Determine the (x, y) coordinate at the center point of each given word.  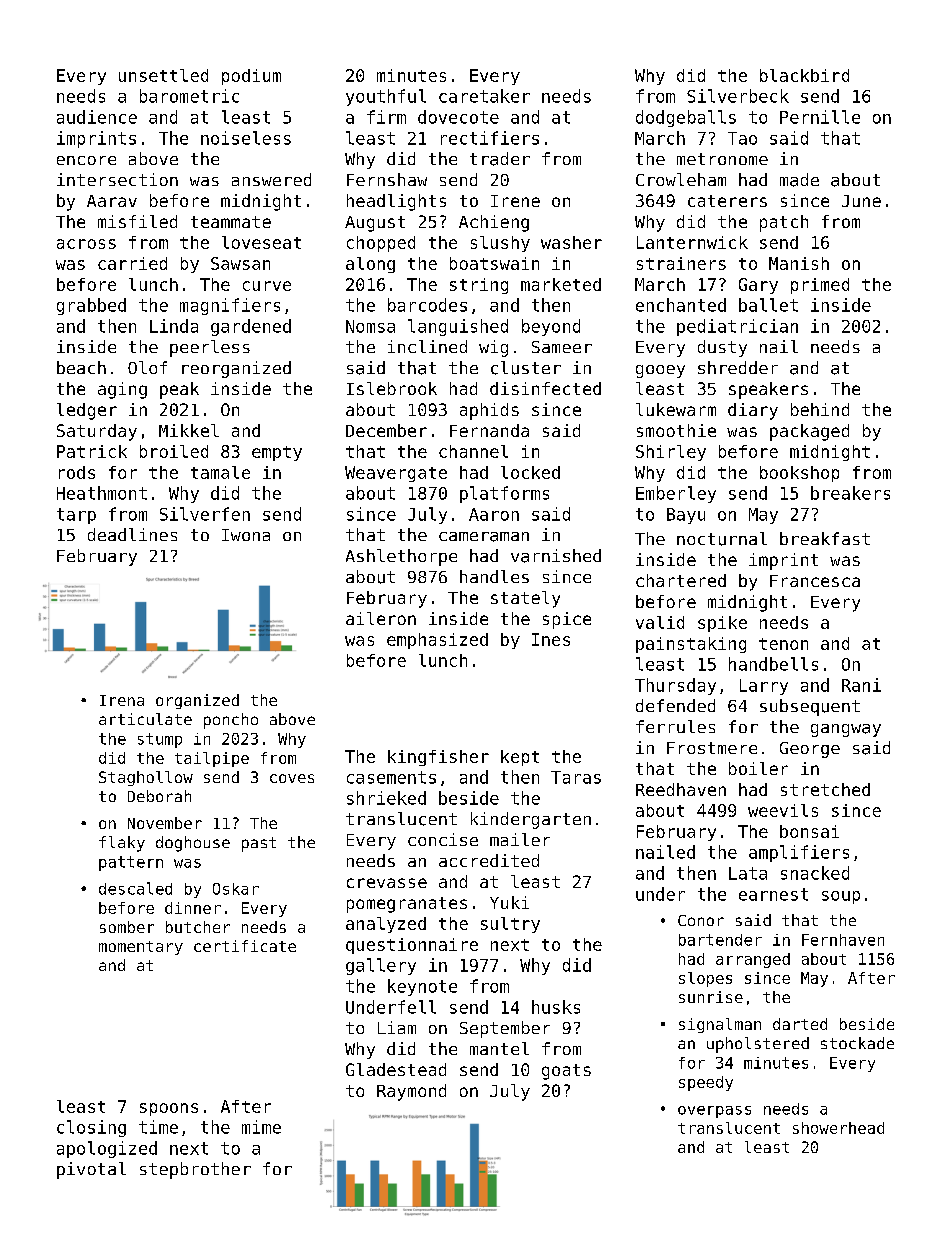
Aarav (112, 201)
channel (473, 451)
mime (261, 1127)
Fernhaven (843, 940)
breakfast (825, 538)
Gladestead (396, 1069)
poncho (231, 721)
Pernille (820, 117)
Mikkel (189, 430)
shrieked (386, 798)
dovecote (458, 117)
